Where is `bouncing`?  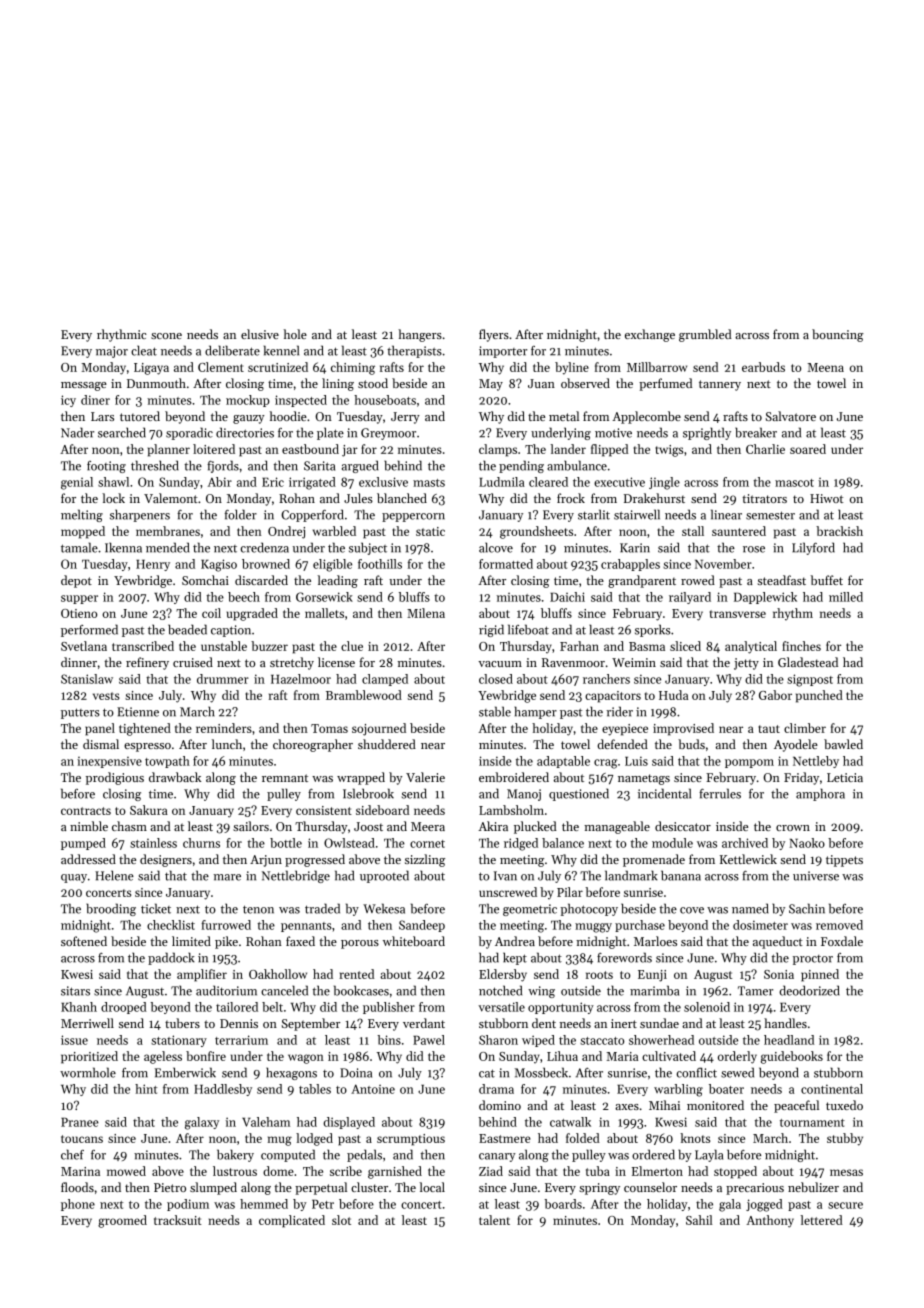 bouncing is located at coordinates (838, 335).
